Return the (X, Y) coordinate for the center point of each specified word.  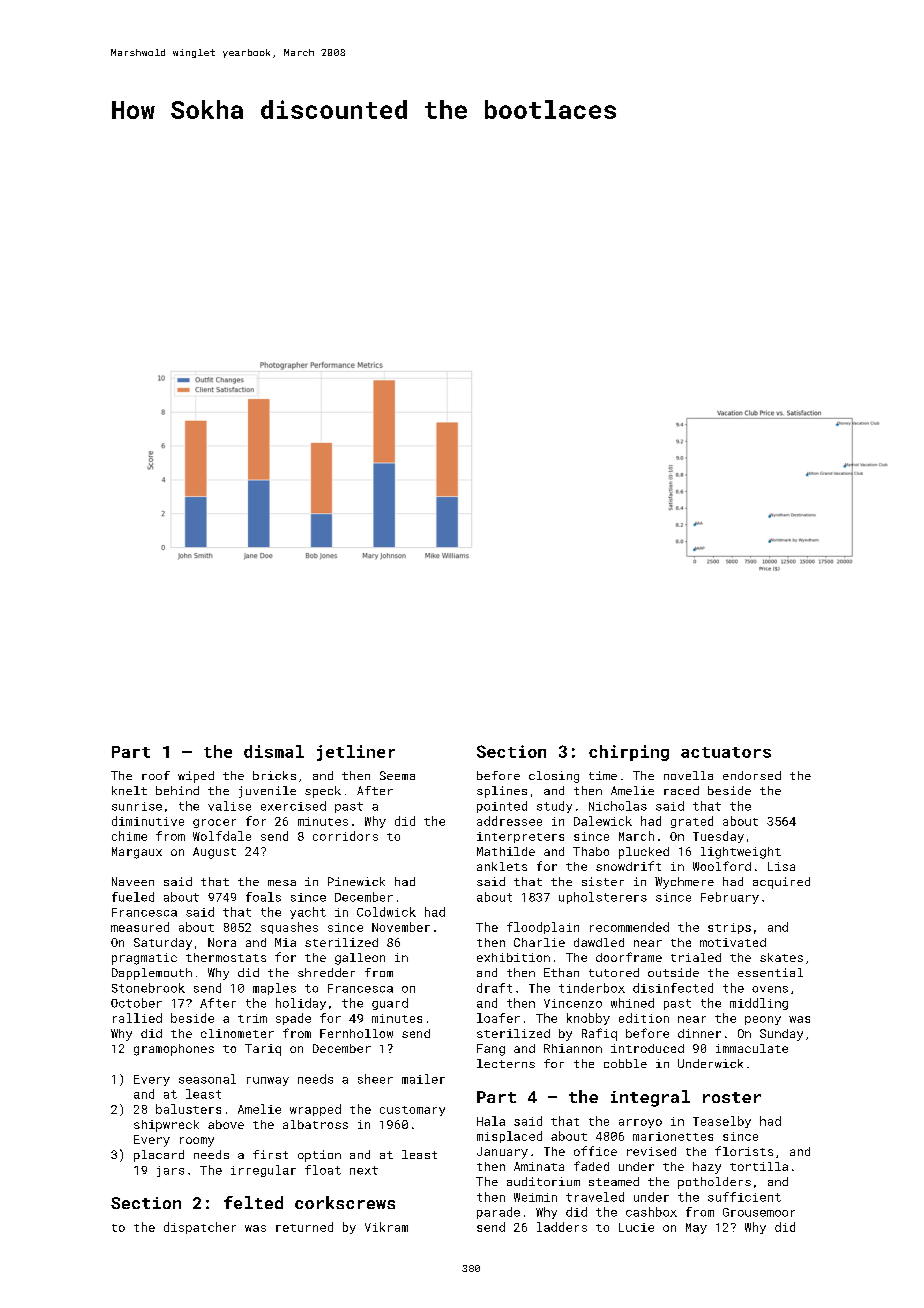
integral (650, 1098)
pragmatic (144, 959)
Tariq (263, 1050)
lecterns (506, 1063)
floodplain (543, 928)
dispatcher (200, 1228)
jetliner (356, 753)
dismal (274, 751)
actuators (726, 752)
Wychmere (684, 883)
